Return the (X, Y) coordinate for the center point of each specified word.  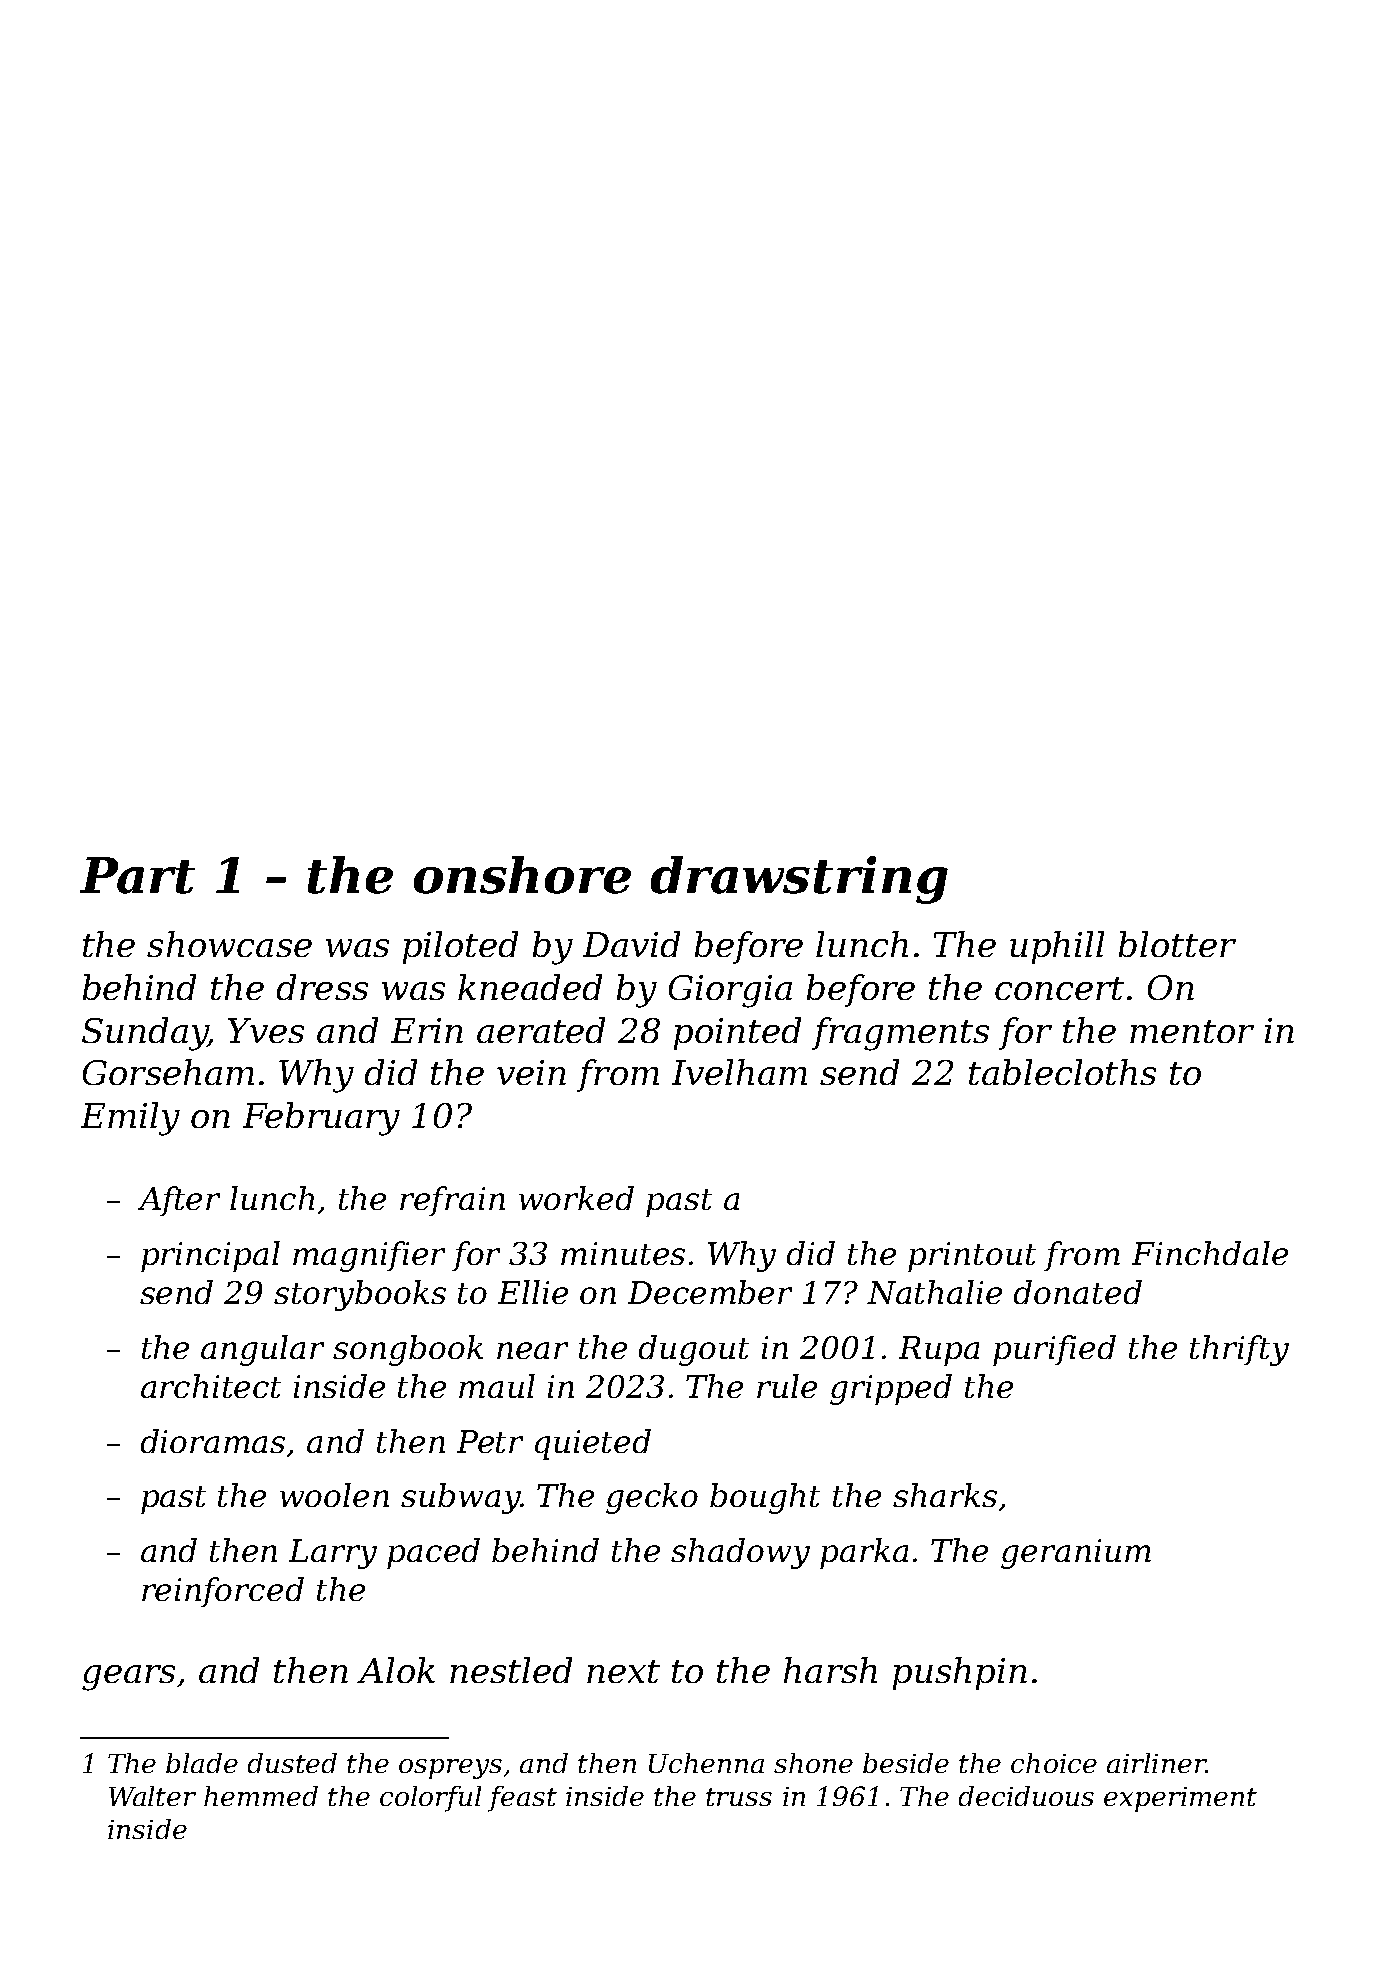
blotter (1177, 944)
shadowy (740, 1553)
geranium (1076, 1554)
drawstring (799, 880)
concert (1059, 988)
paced (433, 1553)
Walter (152, 1796)
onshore (522, 875)
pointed (737, 1033)
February (321, 1119)
